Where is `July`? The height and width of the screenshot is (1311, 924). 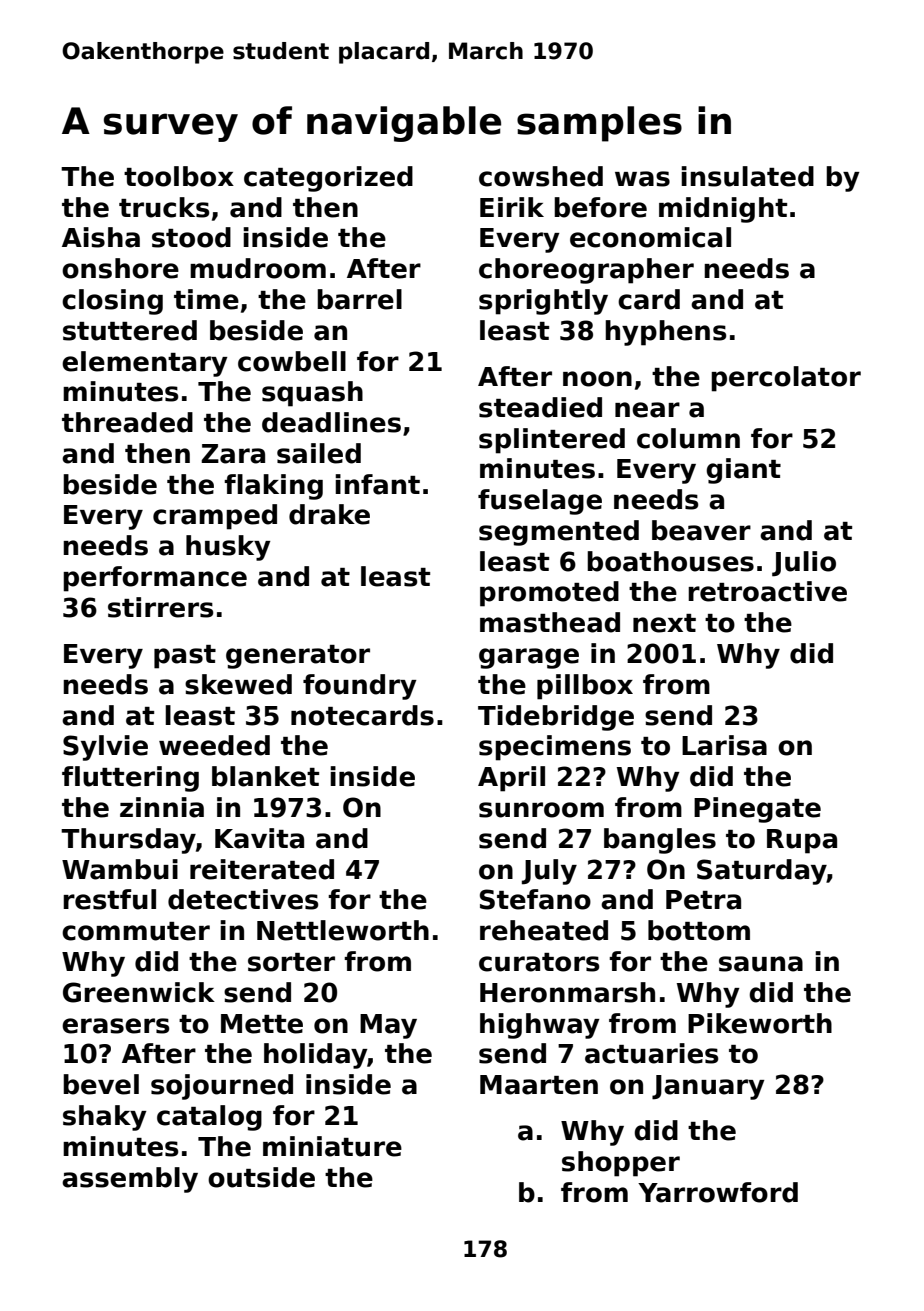
July is located at coordinates (549, 872).
